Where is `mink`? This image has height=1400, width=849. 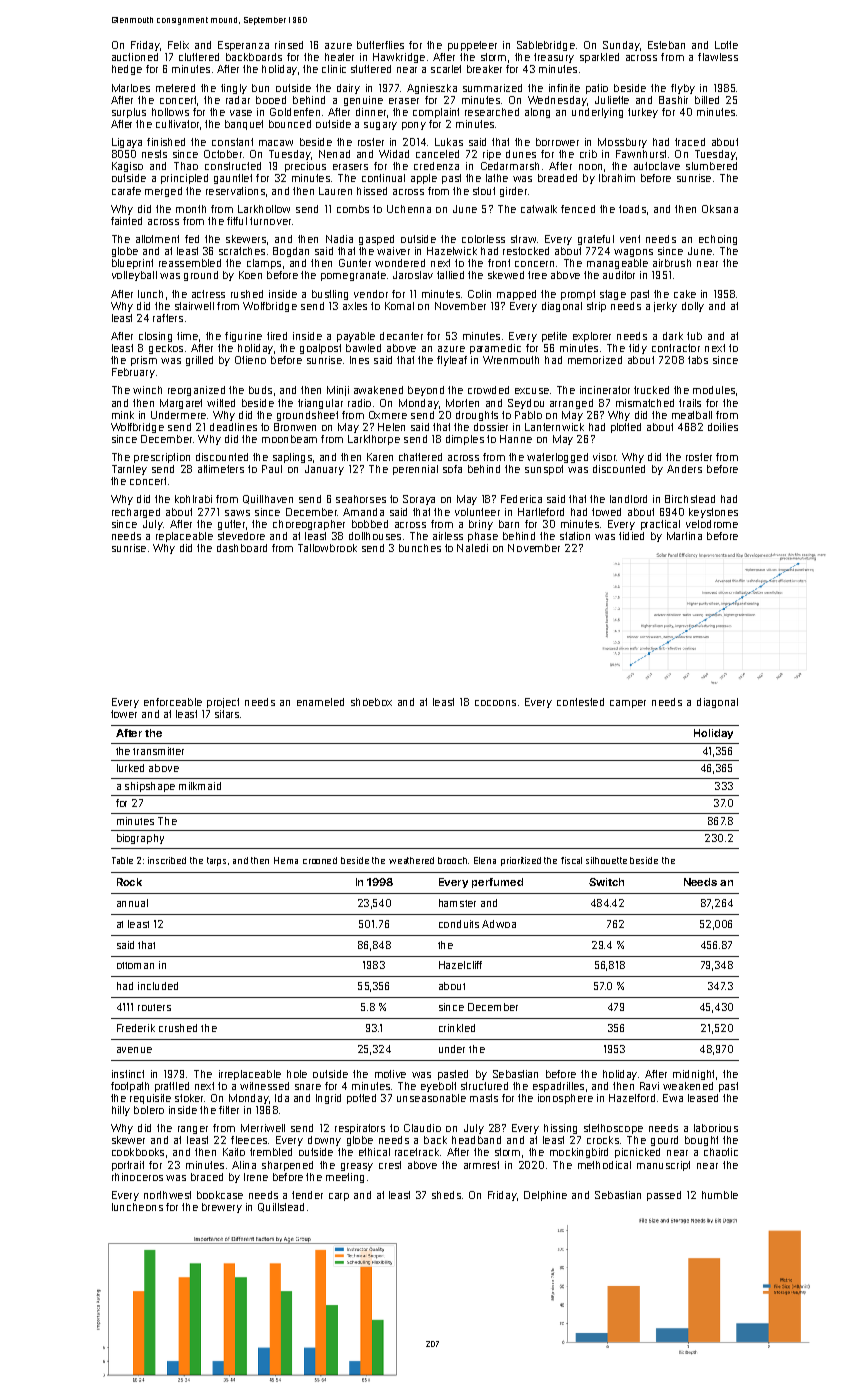 mink is located at coordinates (123, 415).
